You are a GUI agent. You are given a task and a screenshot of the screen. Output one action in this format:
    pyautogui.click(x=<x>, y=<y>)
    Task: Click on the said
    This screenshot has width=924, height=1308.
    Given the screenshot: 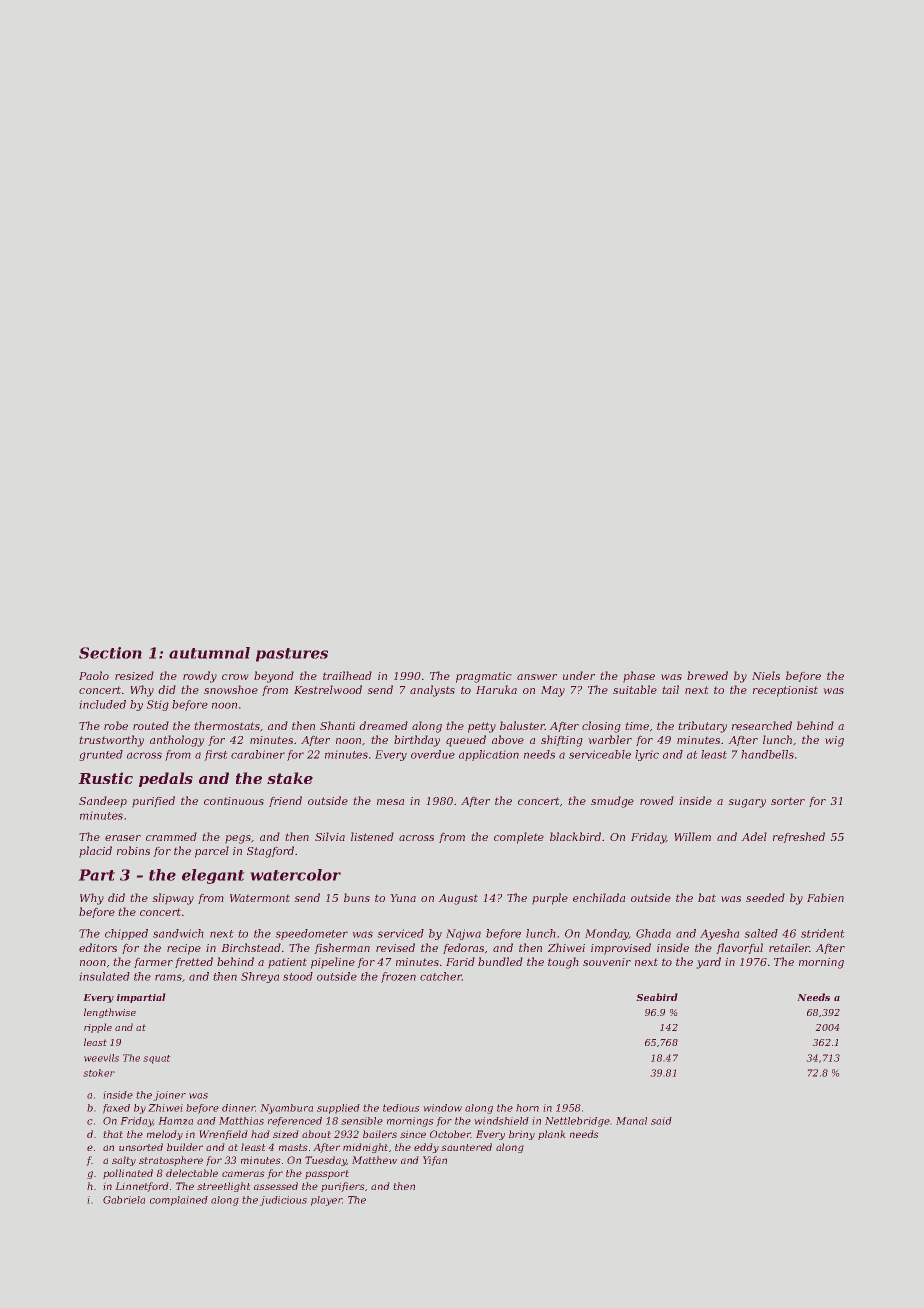 What is the action you would take?
    pyautogui.click(x=661, y=1121)
